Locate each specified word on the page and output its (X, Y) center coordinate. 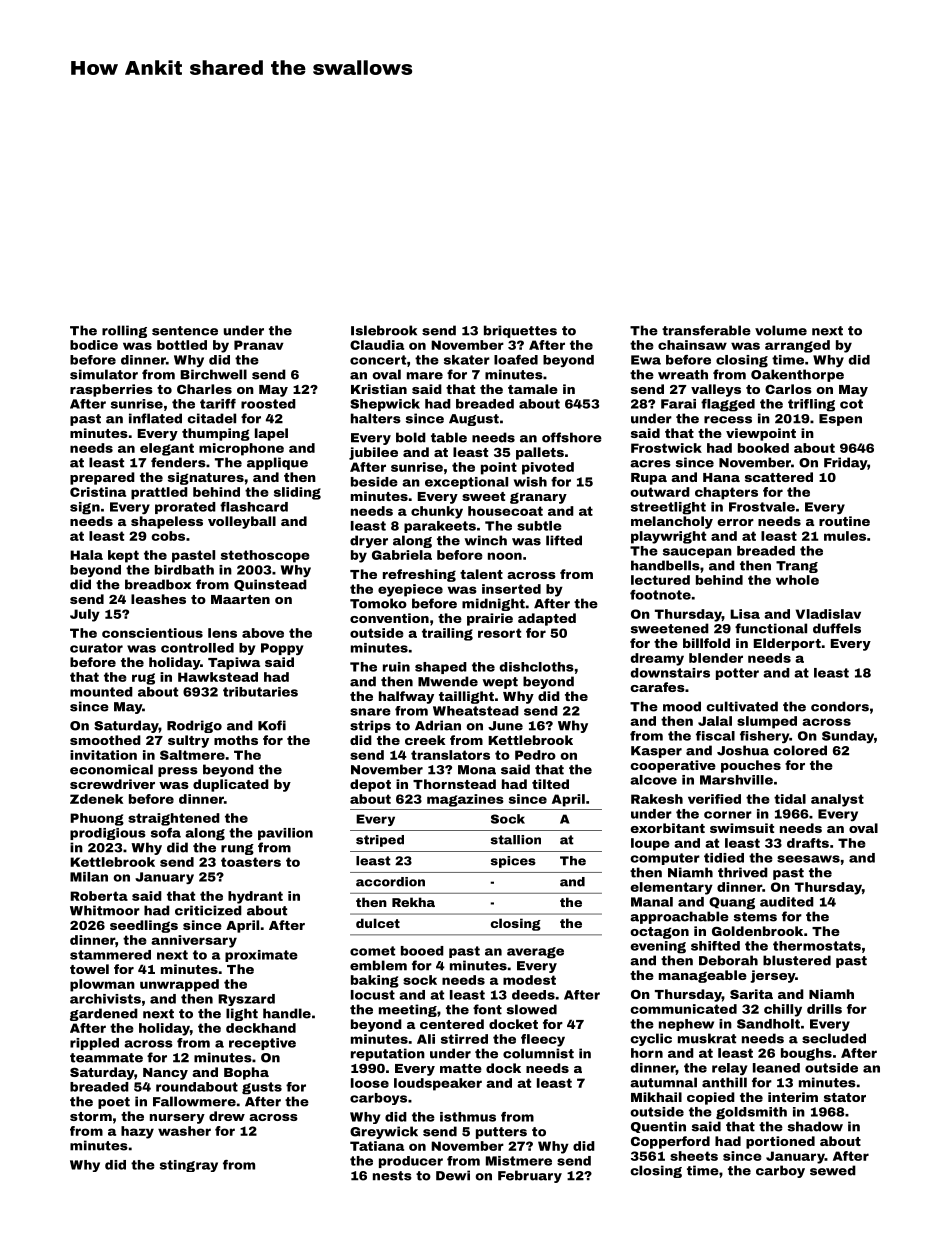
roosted (268, 404)
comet (372, 951)
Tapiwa (234, 663)
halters (376, 418)
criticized (208, 910)
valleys (716, 390)
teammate (106, 1058)
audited (787, 902)
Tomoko (378, 603)
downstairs (670, 673)
